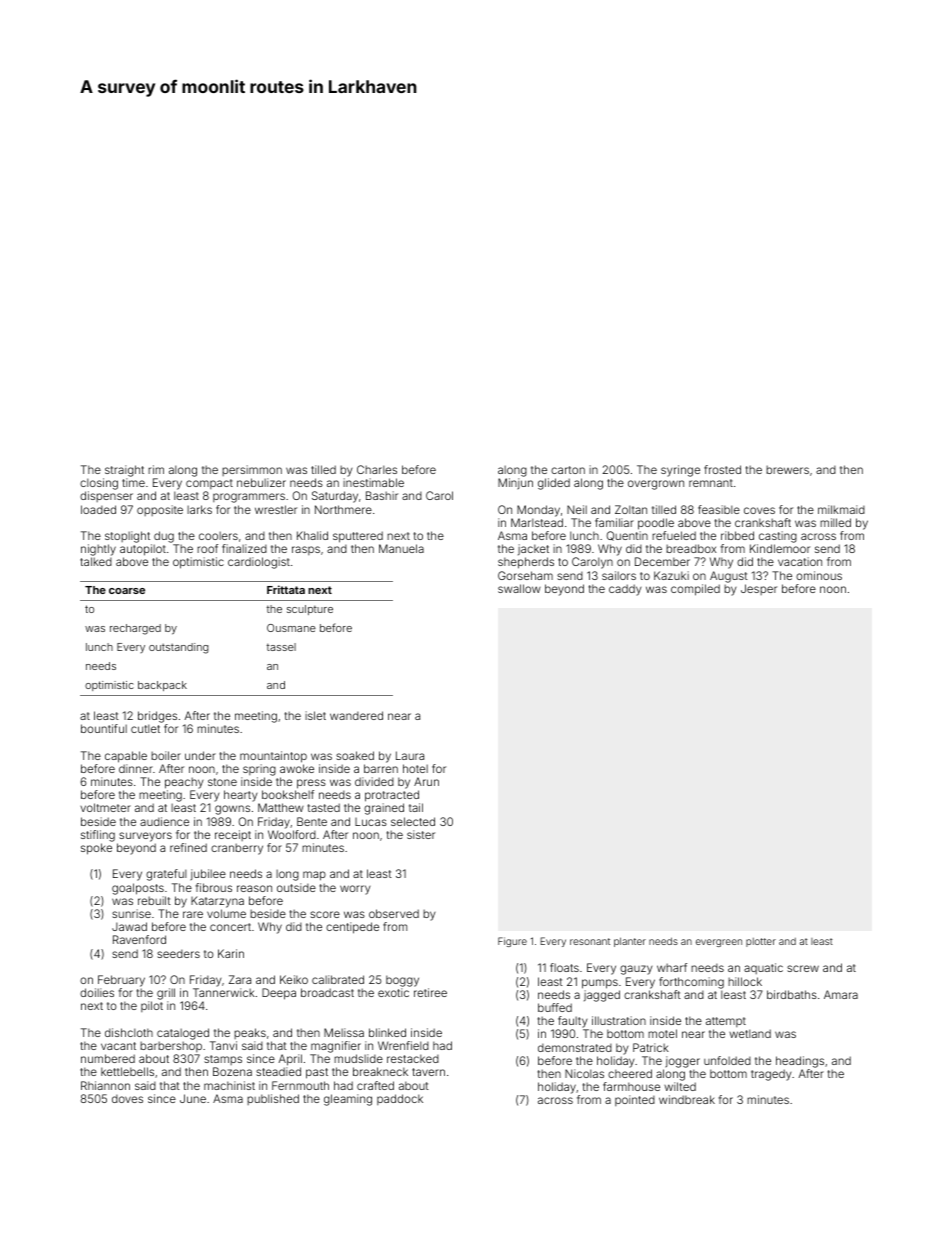 This screenshot has height=1233, width=952. What do you see at coordinates (124, 471) in the screenshot?
I see `straight` at bounding box center [124, 471].
